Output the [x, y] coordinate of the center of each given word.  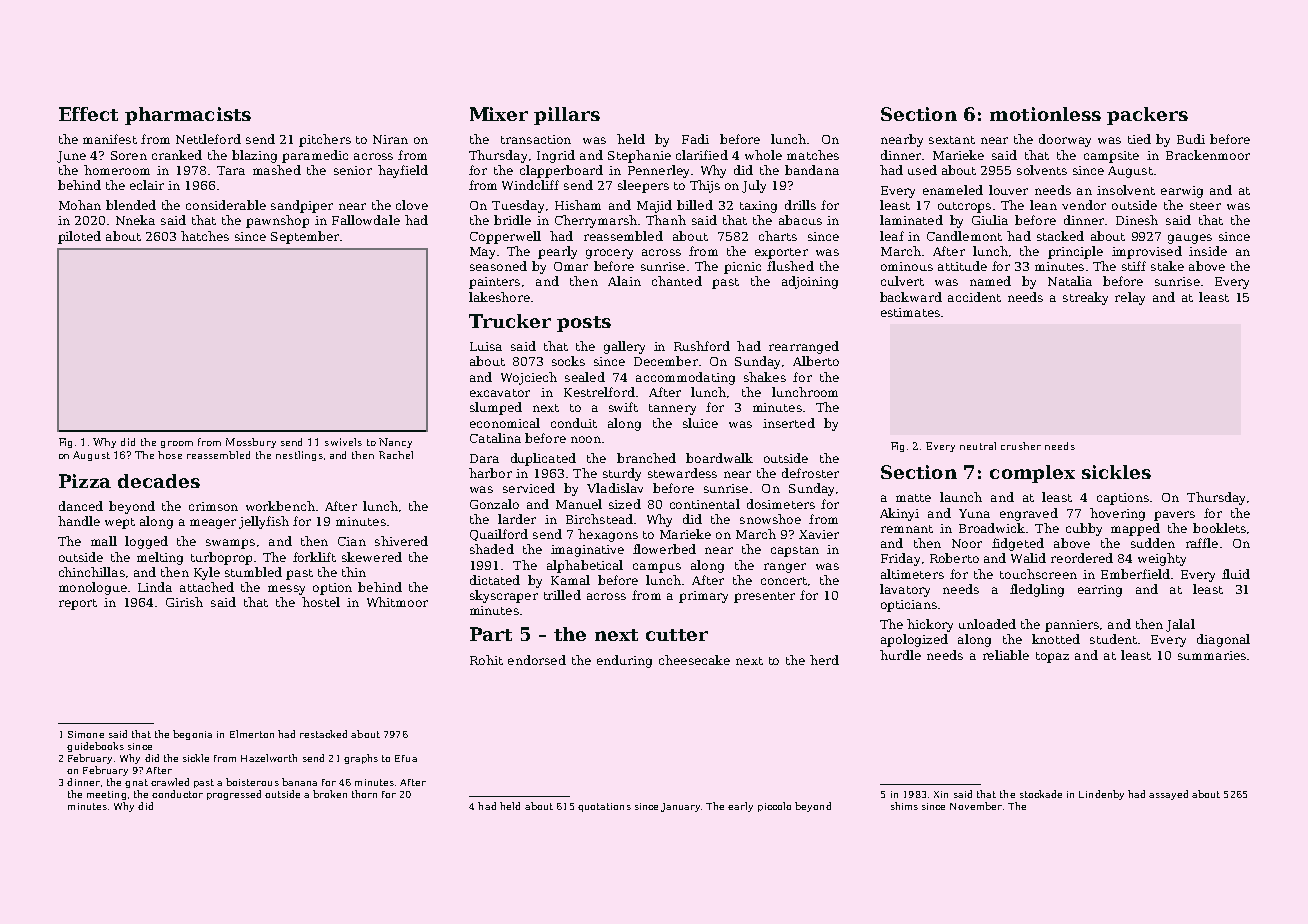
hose [170, 455]
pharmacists [188, 116]
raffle [1202, 543]
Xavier [819, 534]
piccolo [774, 807]
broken [330, 794]
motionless [1045, 114]
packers [1147, 116]
